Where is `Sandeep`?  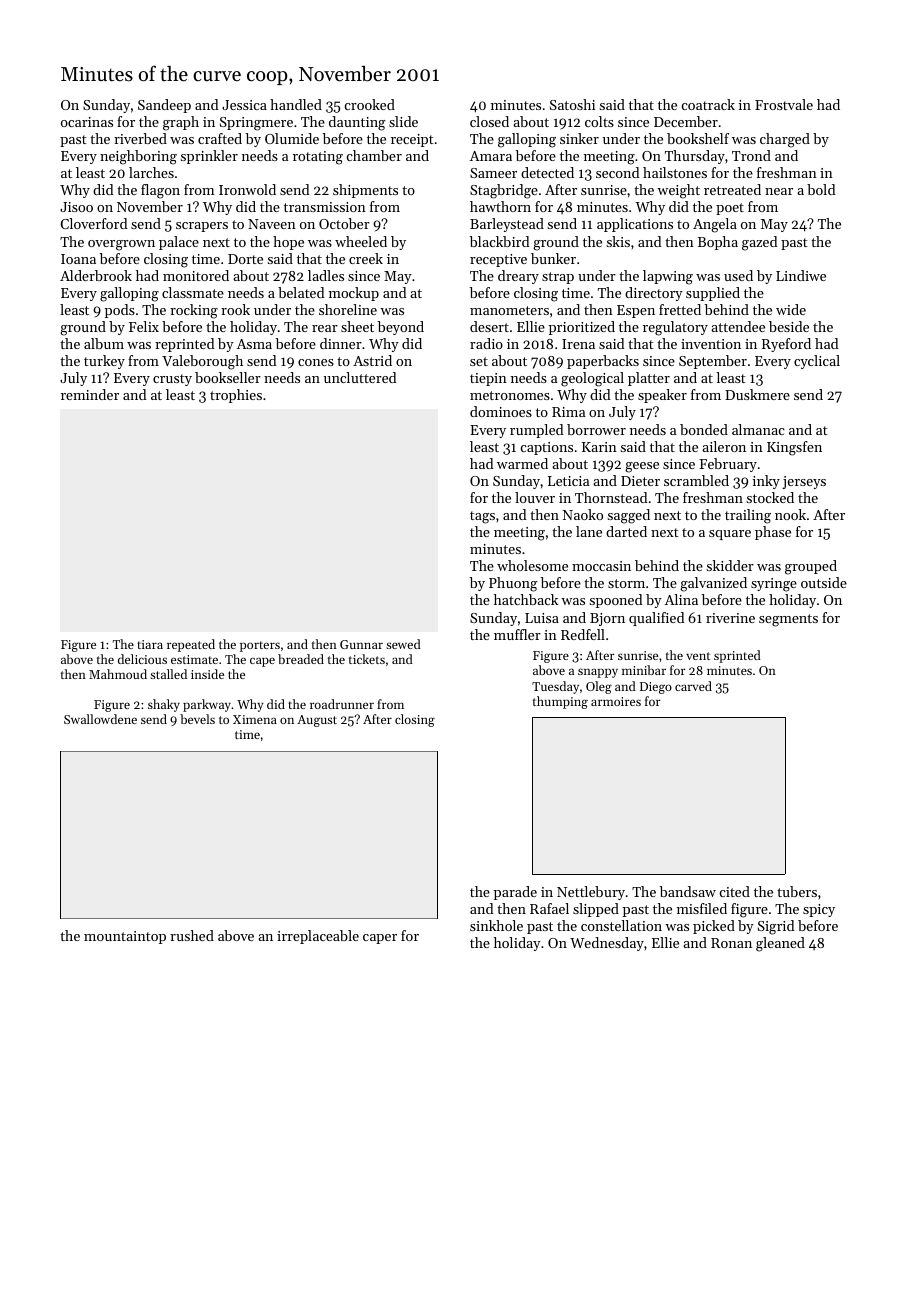 Sandeep is located at coordinates (164, 106).
